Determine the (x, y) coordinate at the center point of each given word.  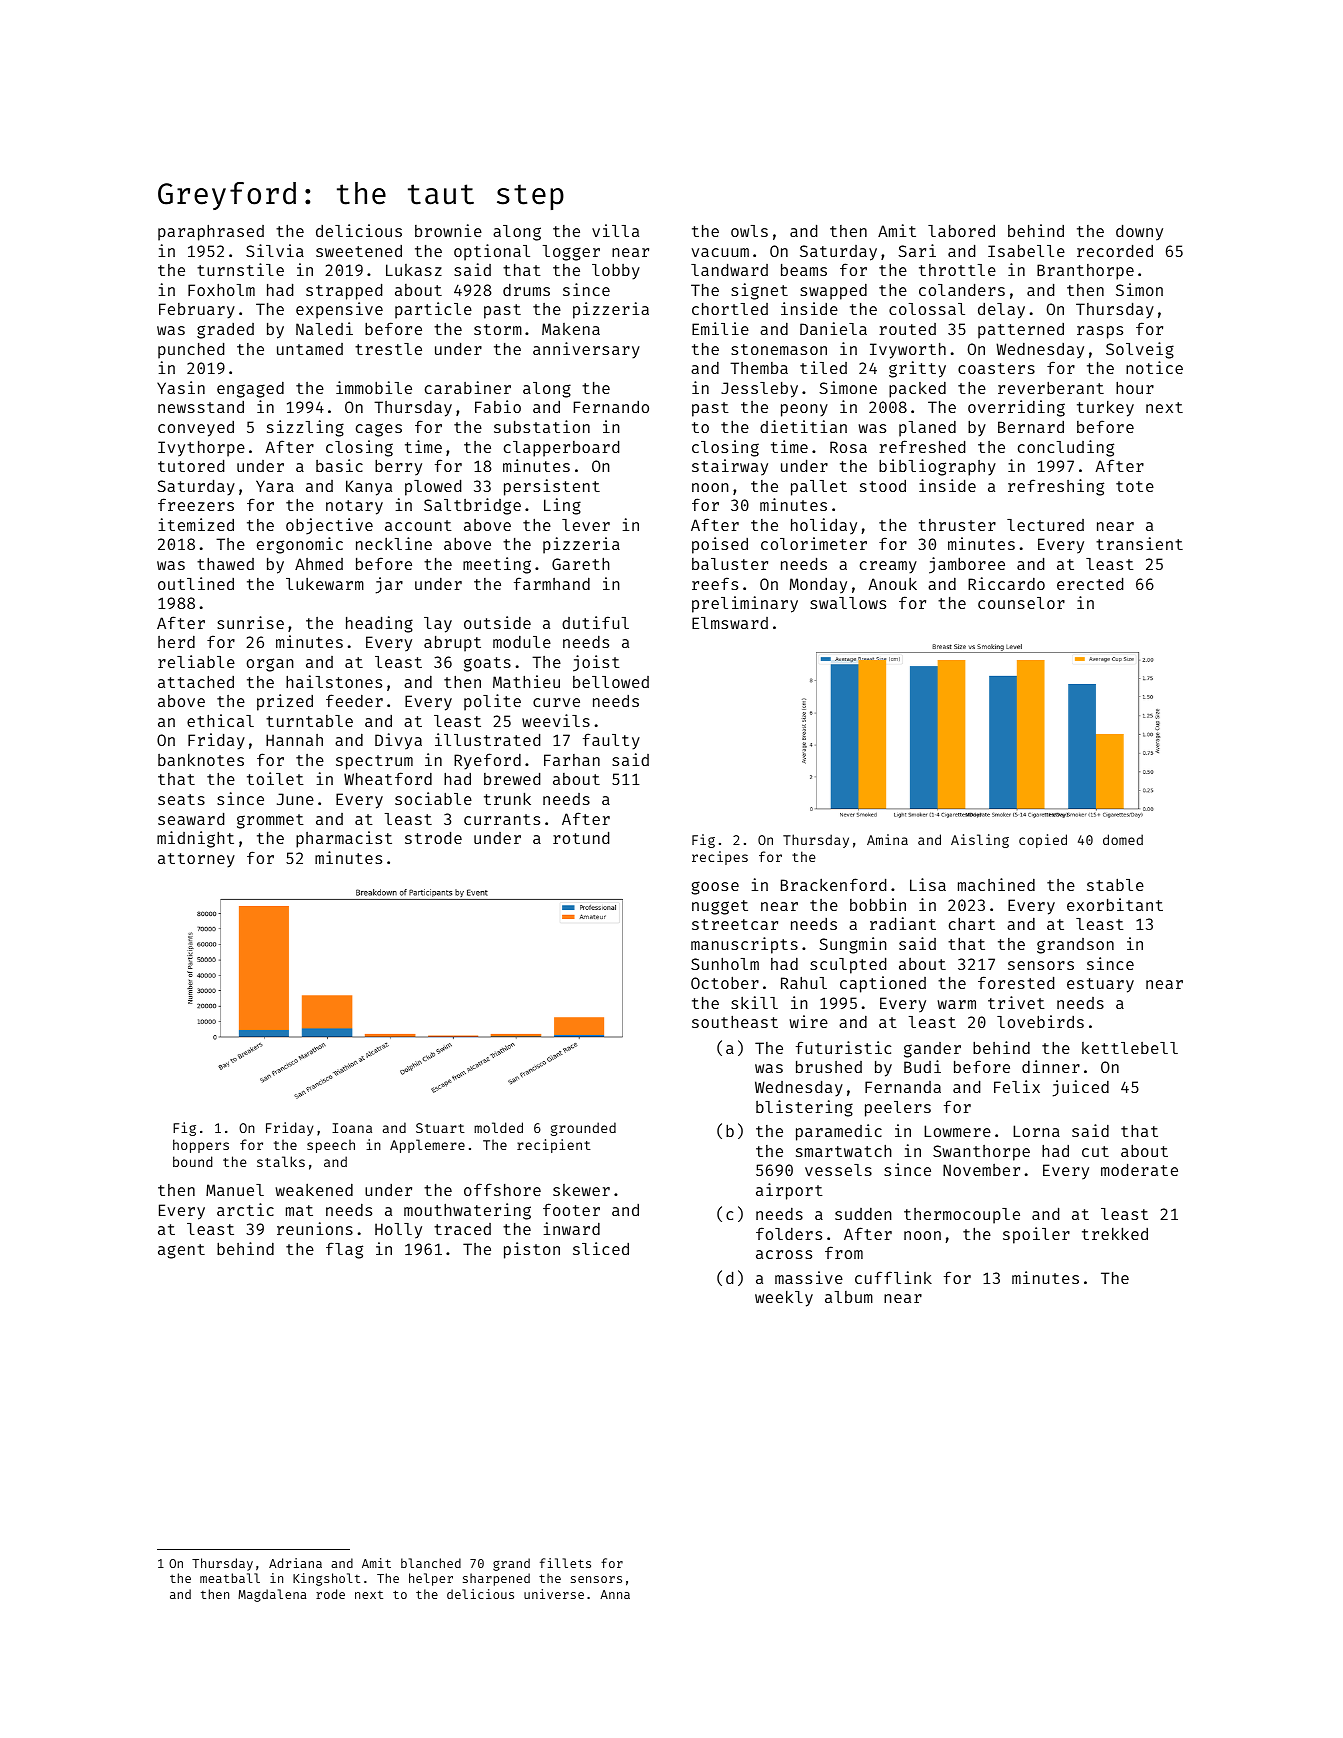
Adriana (295, 1563)
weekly (784, 1299)
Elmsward (730, 623)
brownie (448, 230)
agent (181, 1251)
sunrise (250, 622)
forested (1016, 982)
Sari (917, 250)
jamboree (967, 565)
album (849, 1297)
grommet (270, 821)
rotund (581, 837)
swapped (833, 292)
